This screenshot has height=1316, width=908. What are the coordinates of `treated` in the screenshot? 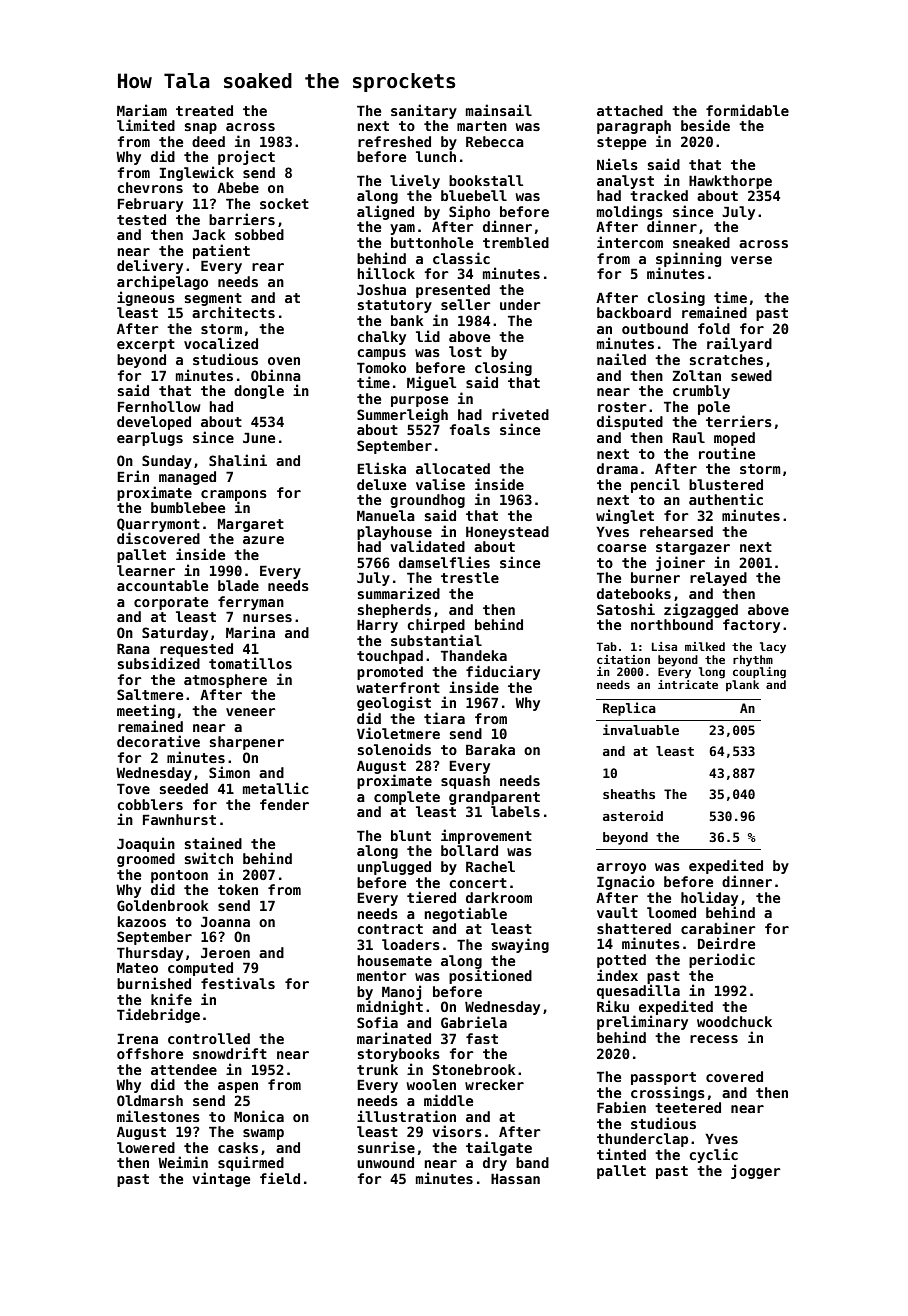 It's located at (204, 110).
